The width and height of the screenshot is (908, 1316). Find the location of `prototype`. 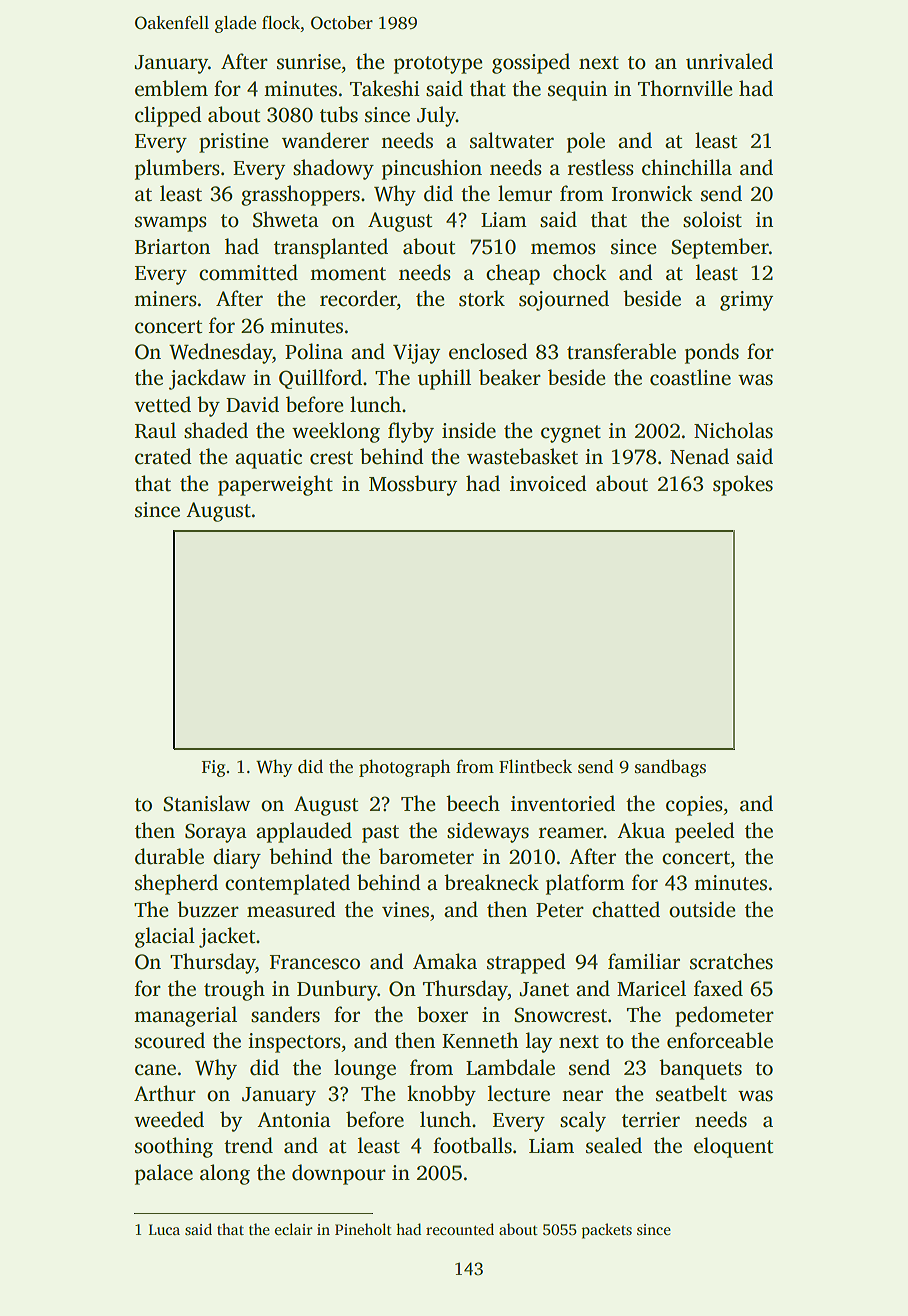

prototype is located at coordinates (438, 65).
